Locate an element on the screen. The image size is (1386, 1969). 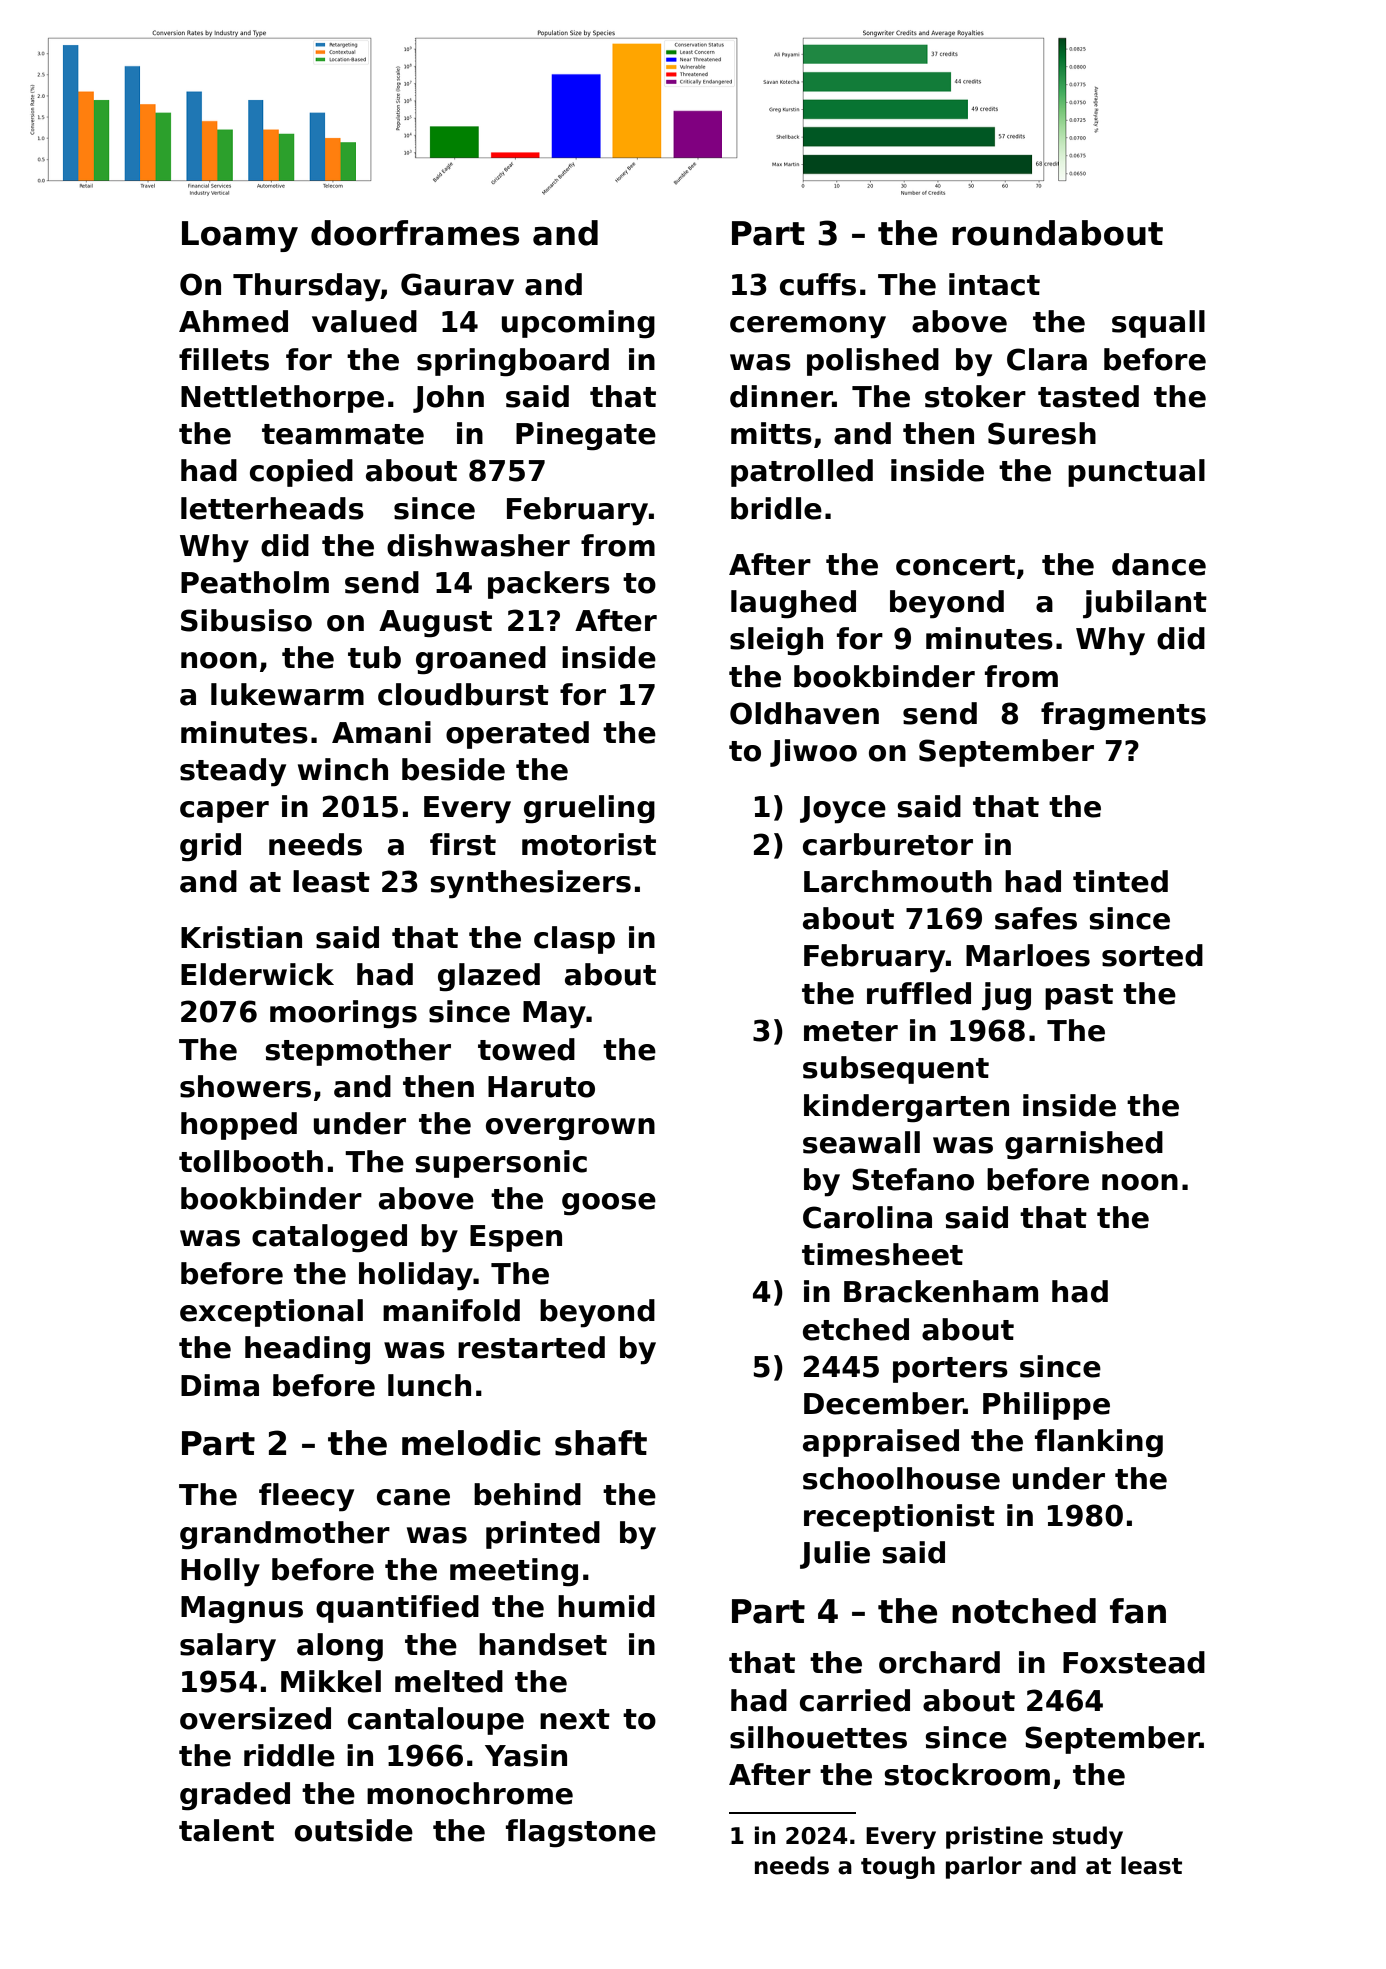
doorframes is located at coordinates (415, 233).
